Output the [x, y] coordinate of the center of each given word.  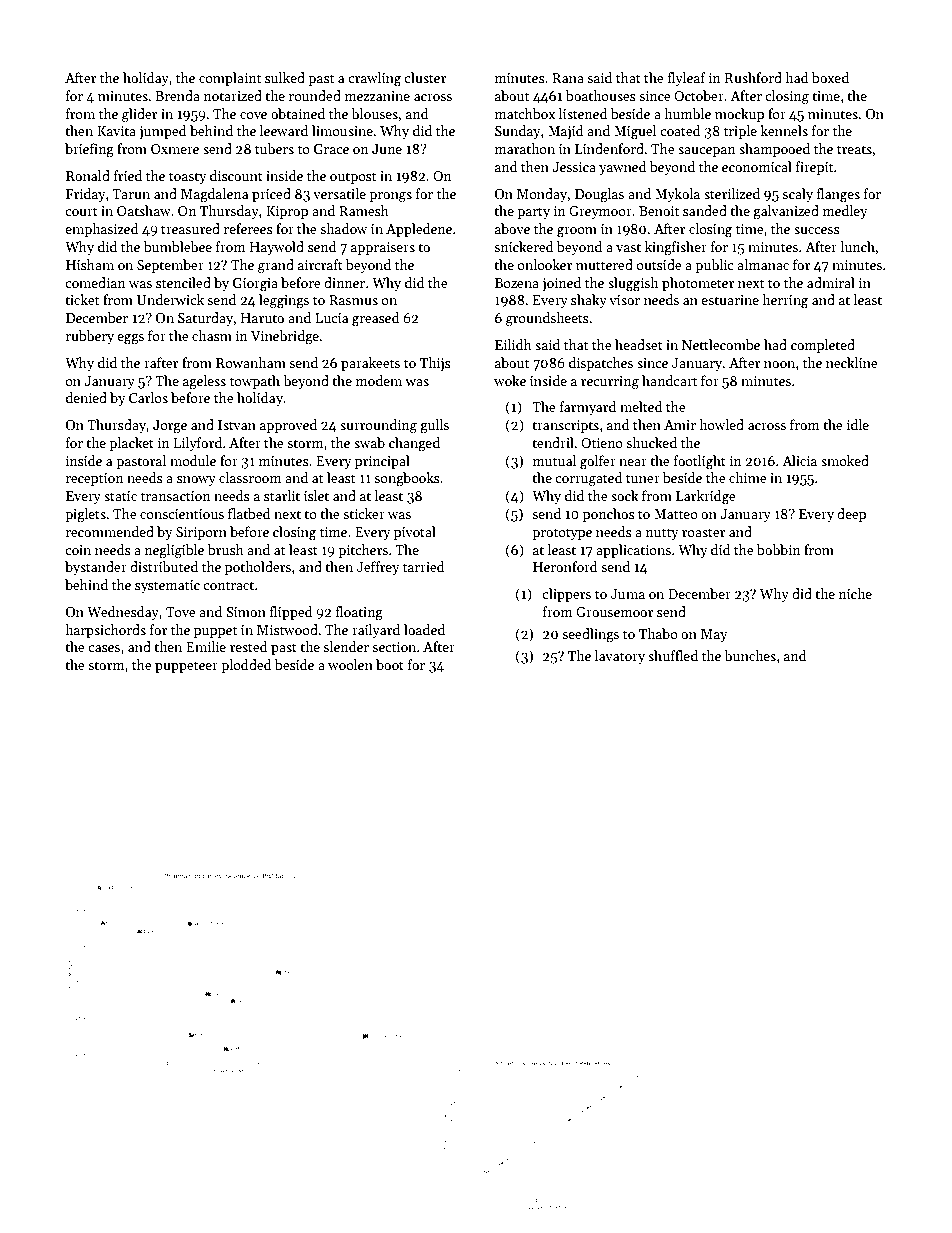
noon [779, 364]
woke [510, 380]
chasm [212, 335]
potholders [258, 568]
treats [854, 149]
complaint [230, 79]
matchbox [525, 113]
